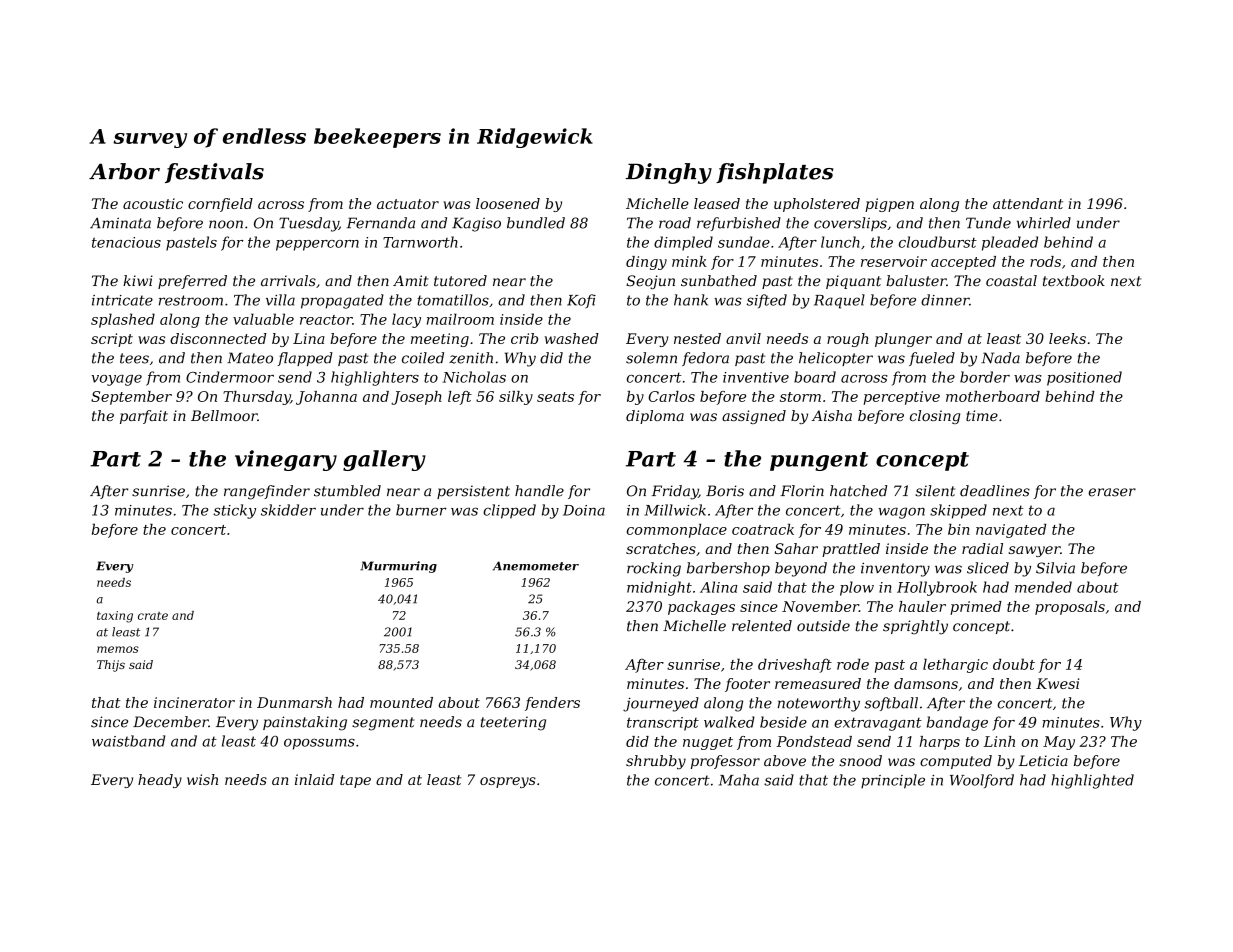 The height and width of the image is (952, 1233). I want to click on propagated, so click(342, 301).
